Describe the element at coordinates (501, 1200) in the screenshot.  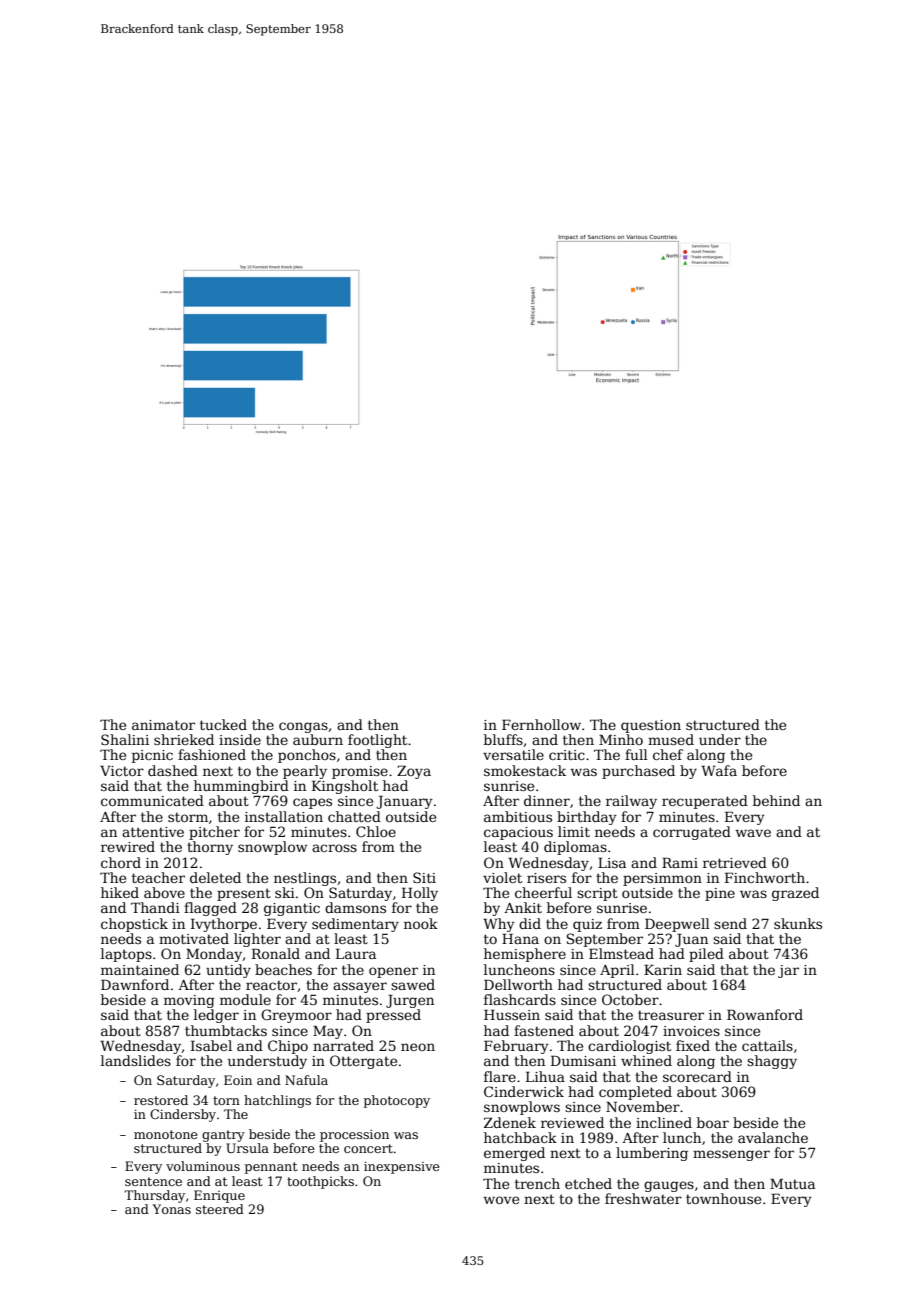
I see `wove` at that location.
